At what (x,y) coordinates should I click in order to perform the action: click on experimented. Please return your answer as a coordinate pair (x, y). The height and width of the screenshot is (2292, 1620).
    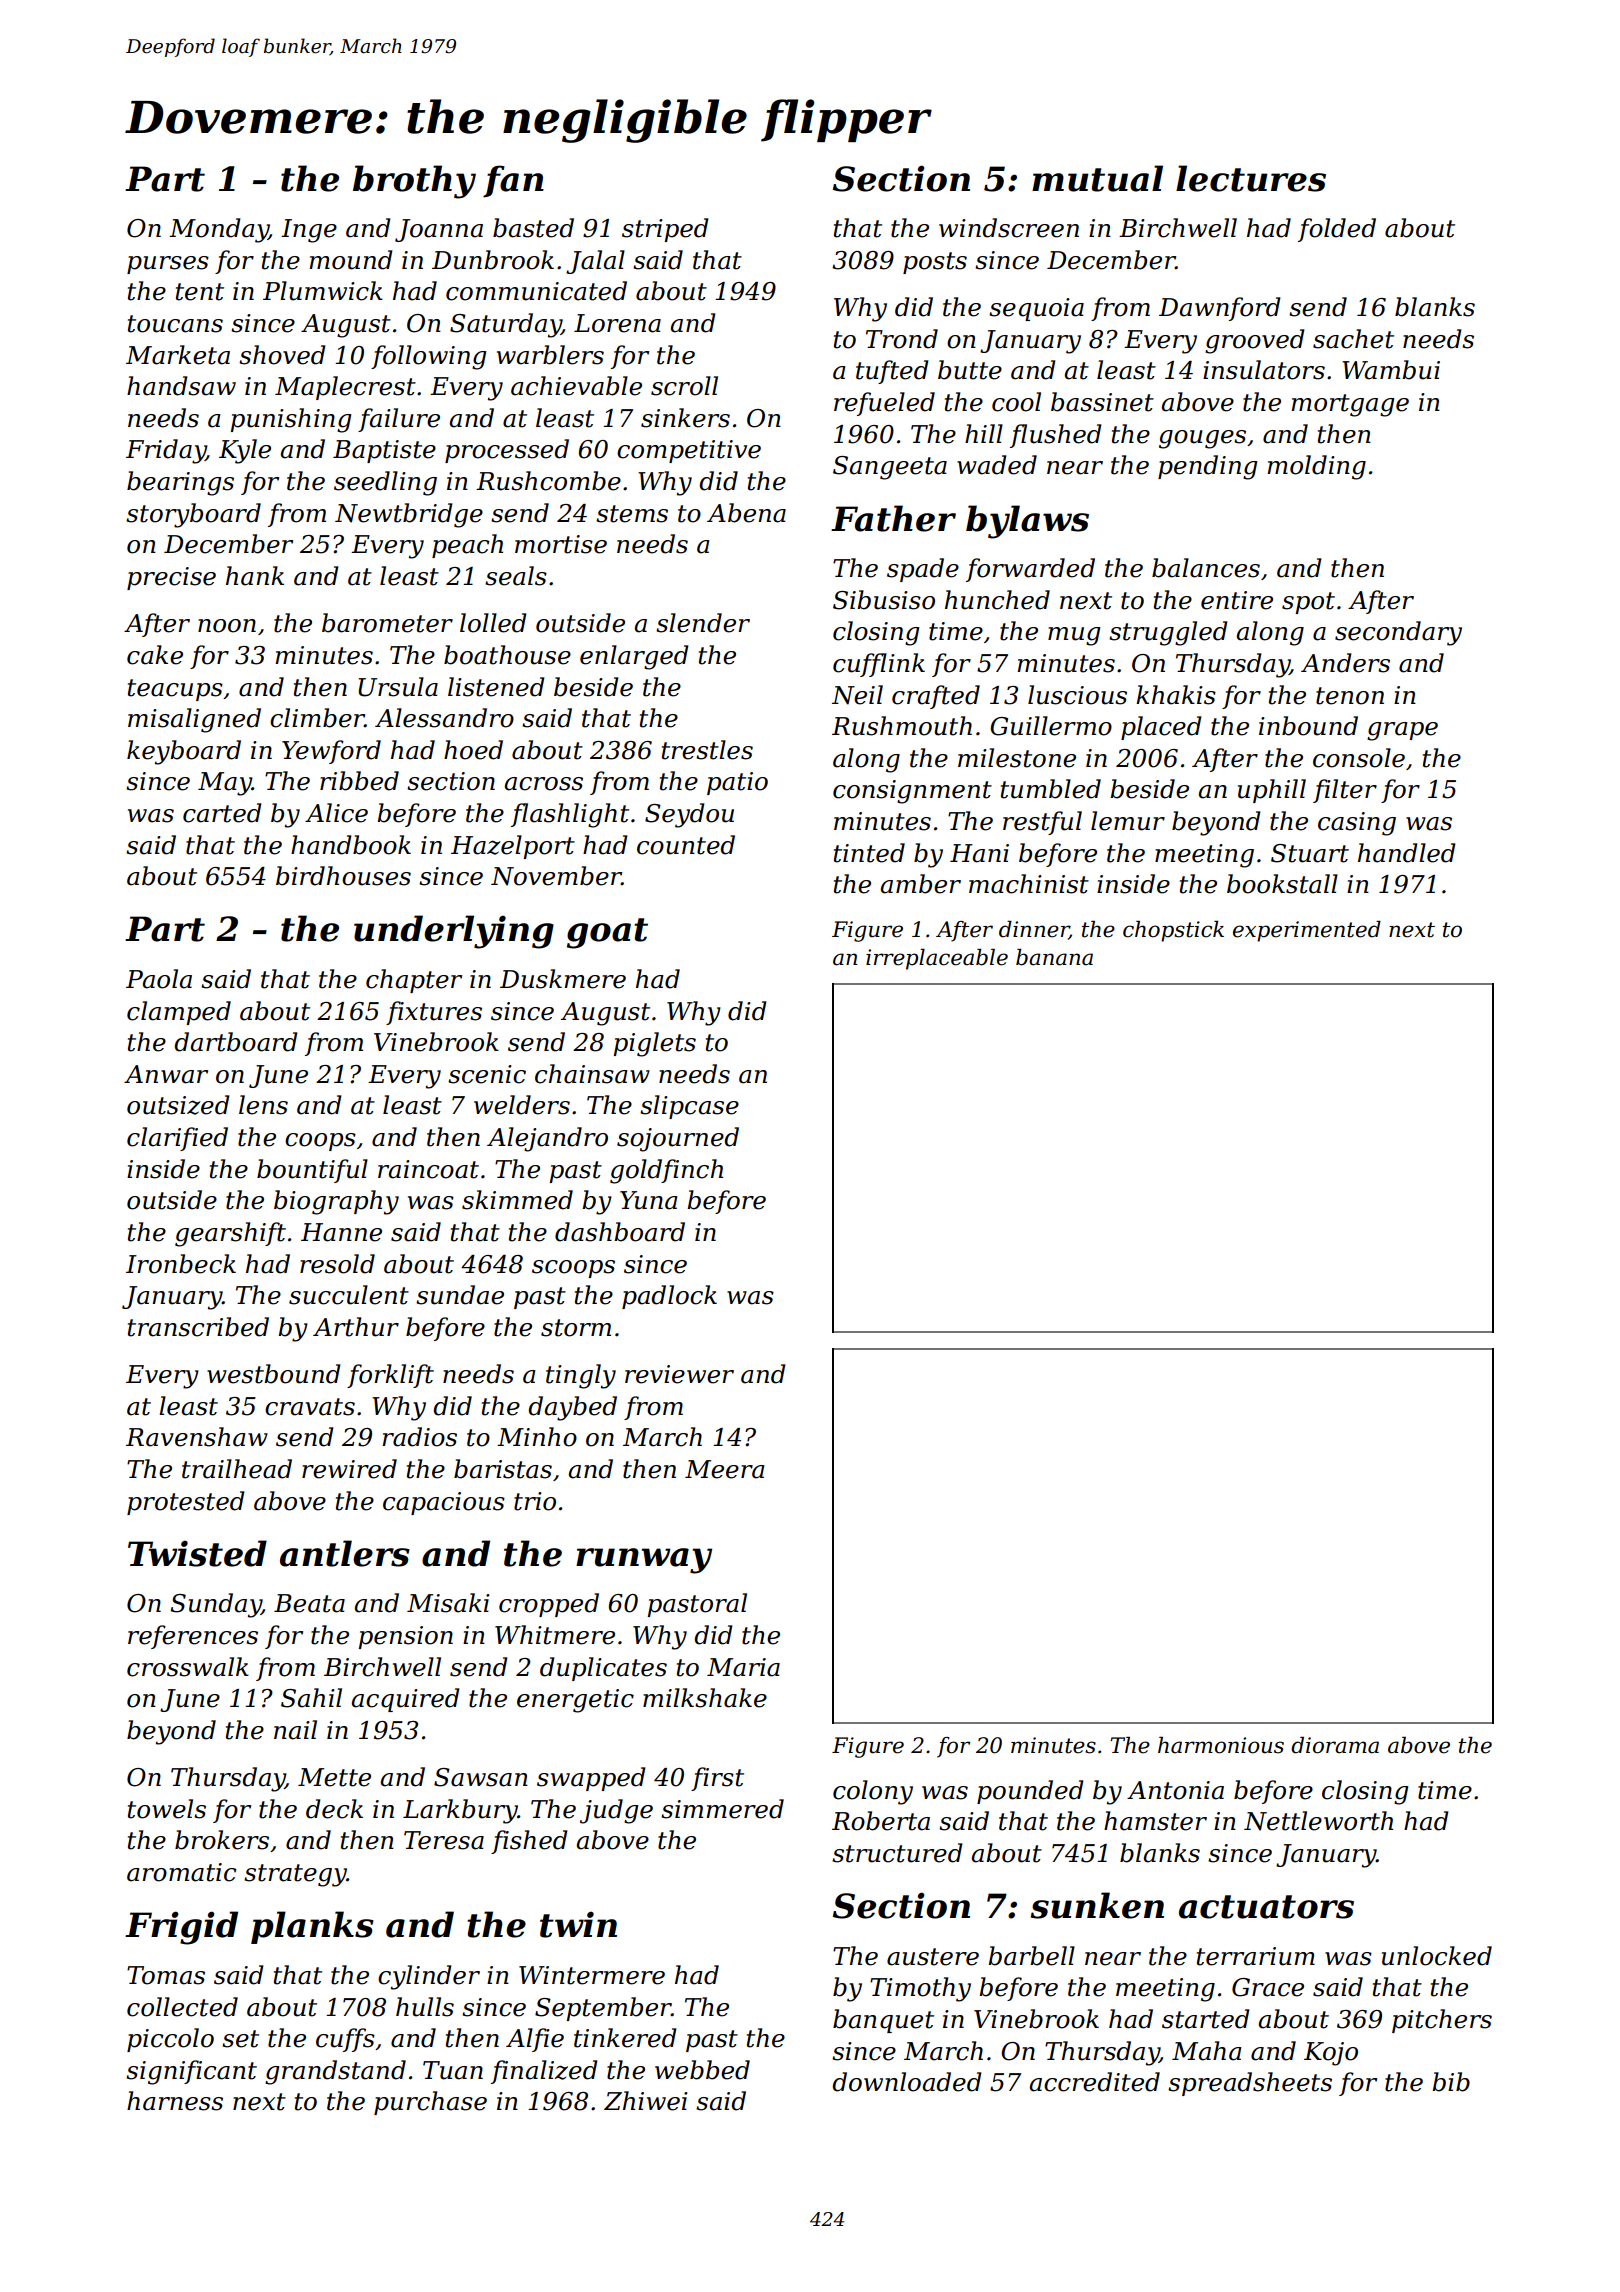
    Looking at the image, I should click on (1307, 931).
